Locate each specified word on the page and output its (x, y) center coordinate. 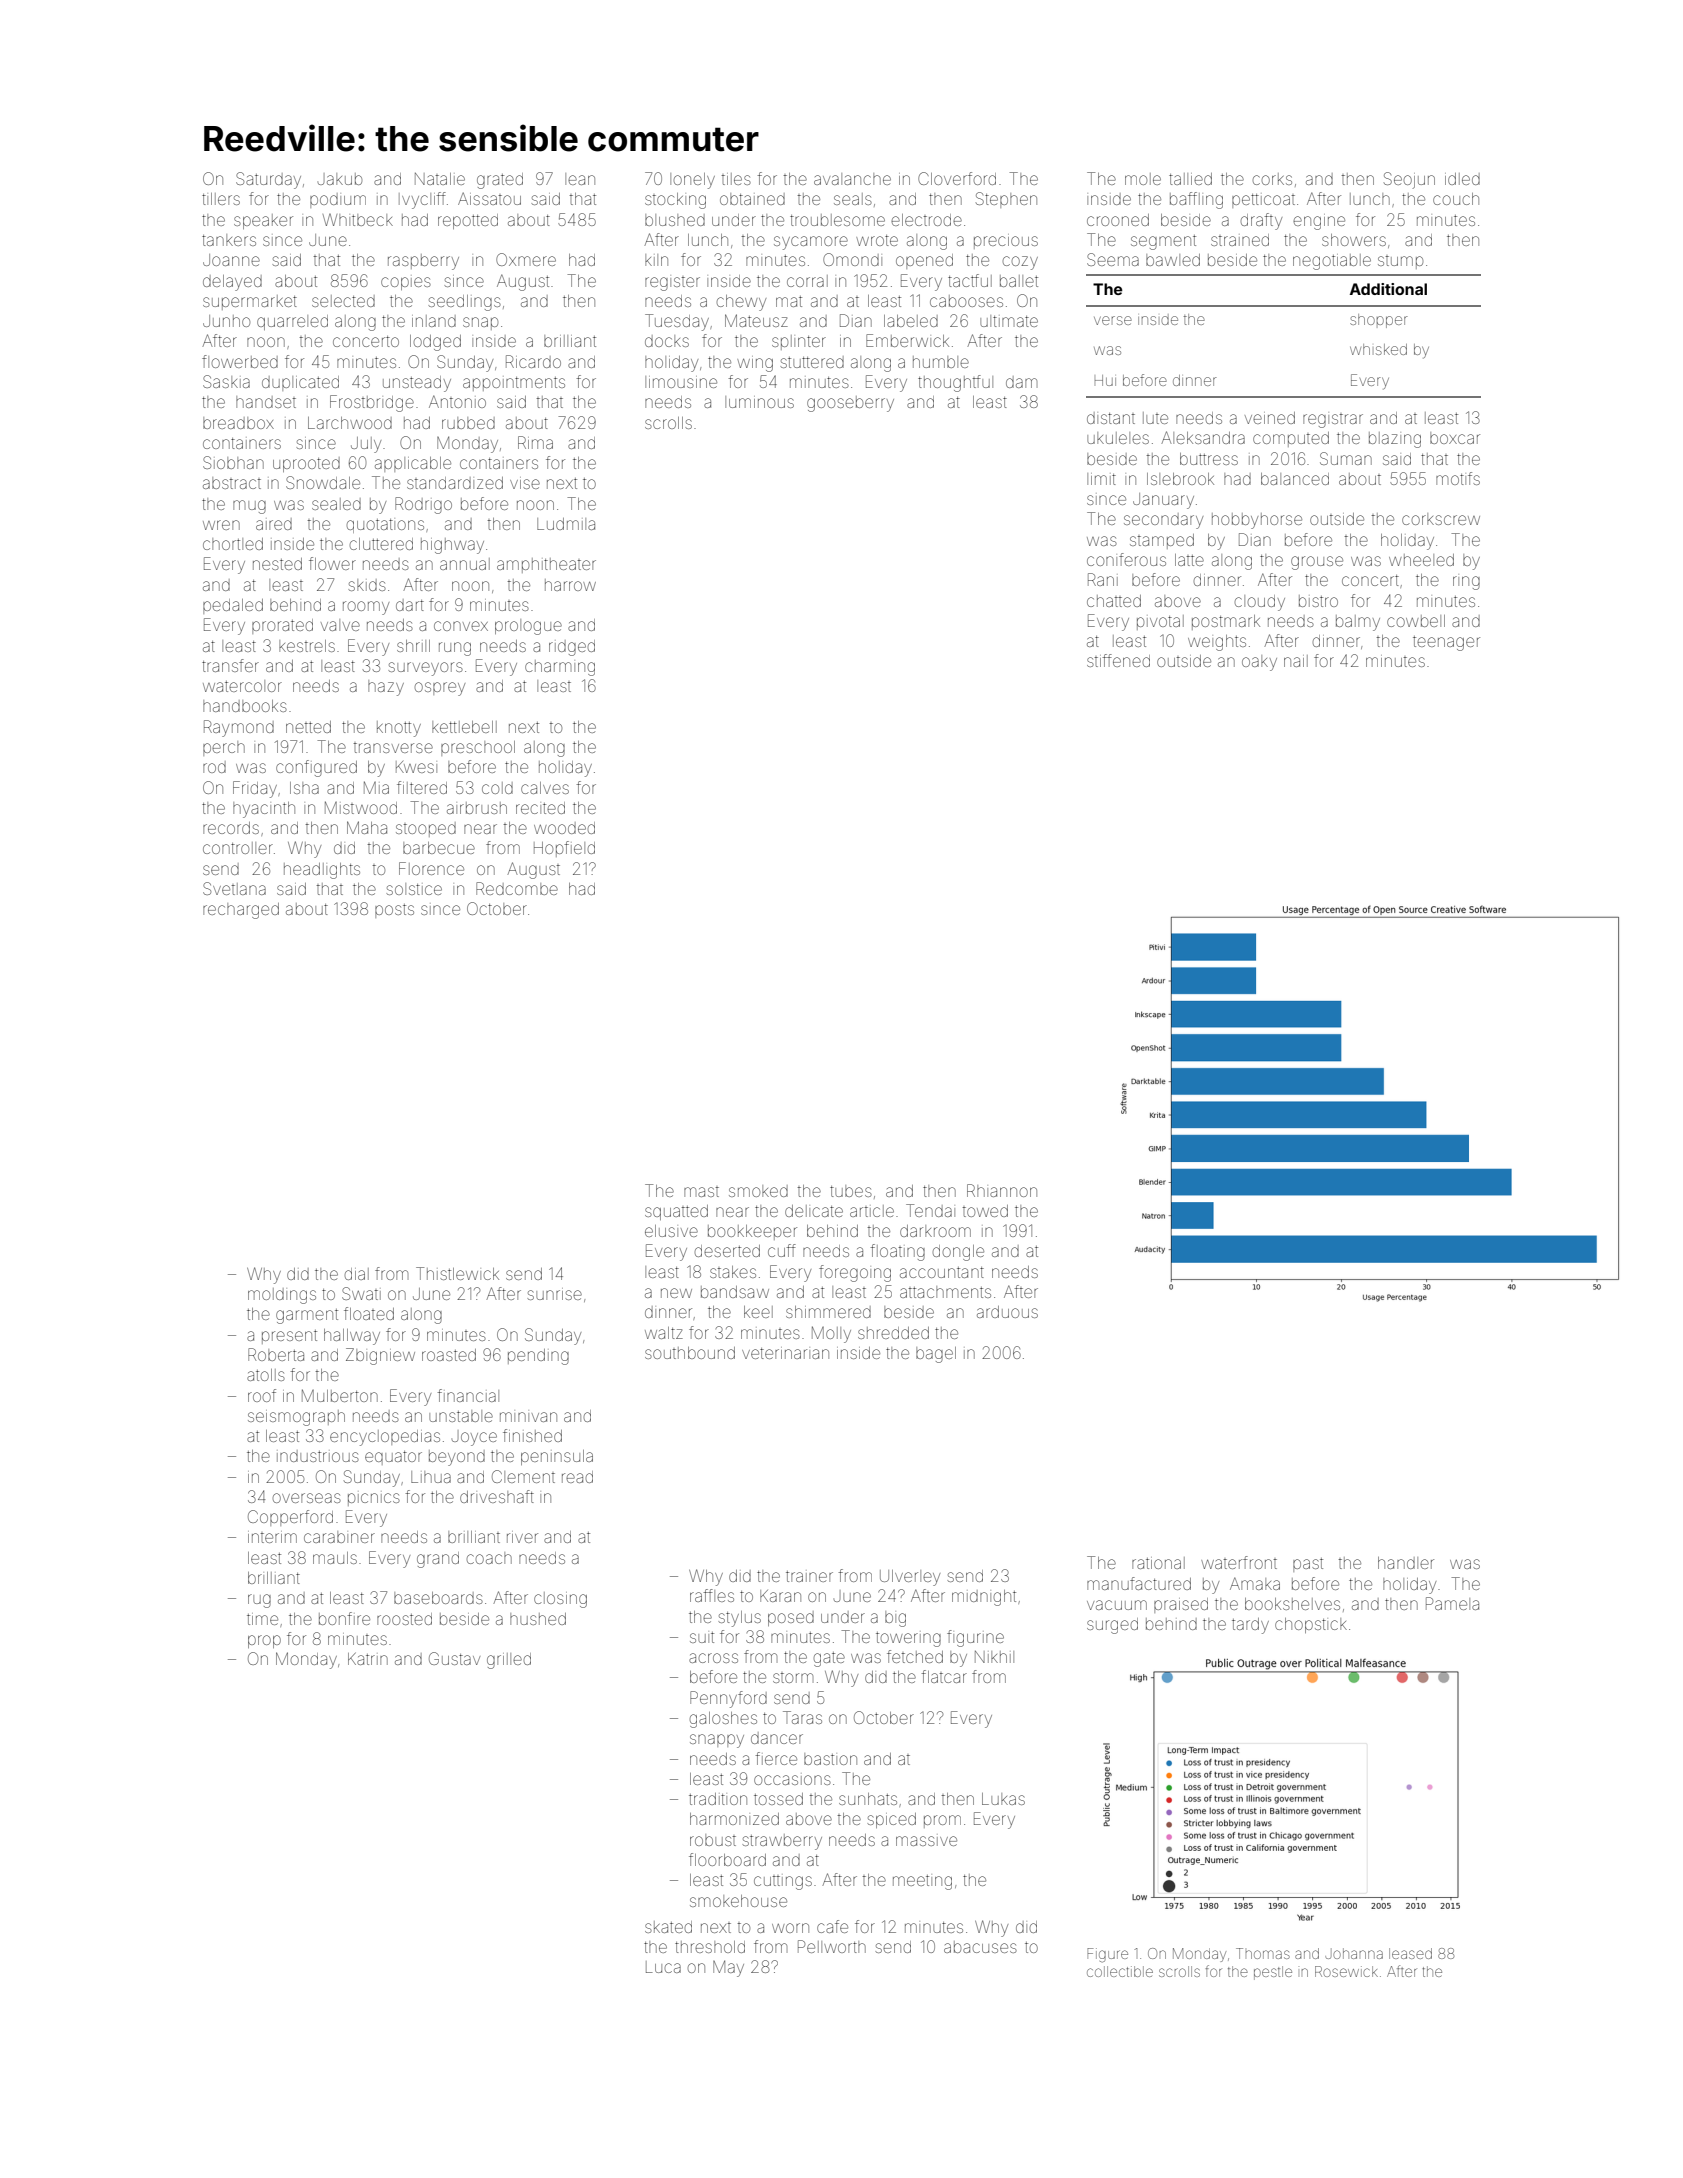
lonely (692, 181)
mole (1143, 179)
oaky (1259, 663)
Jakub (340, 179)
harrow (570, 585)
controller (238, 848)
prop (264, 1641)
